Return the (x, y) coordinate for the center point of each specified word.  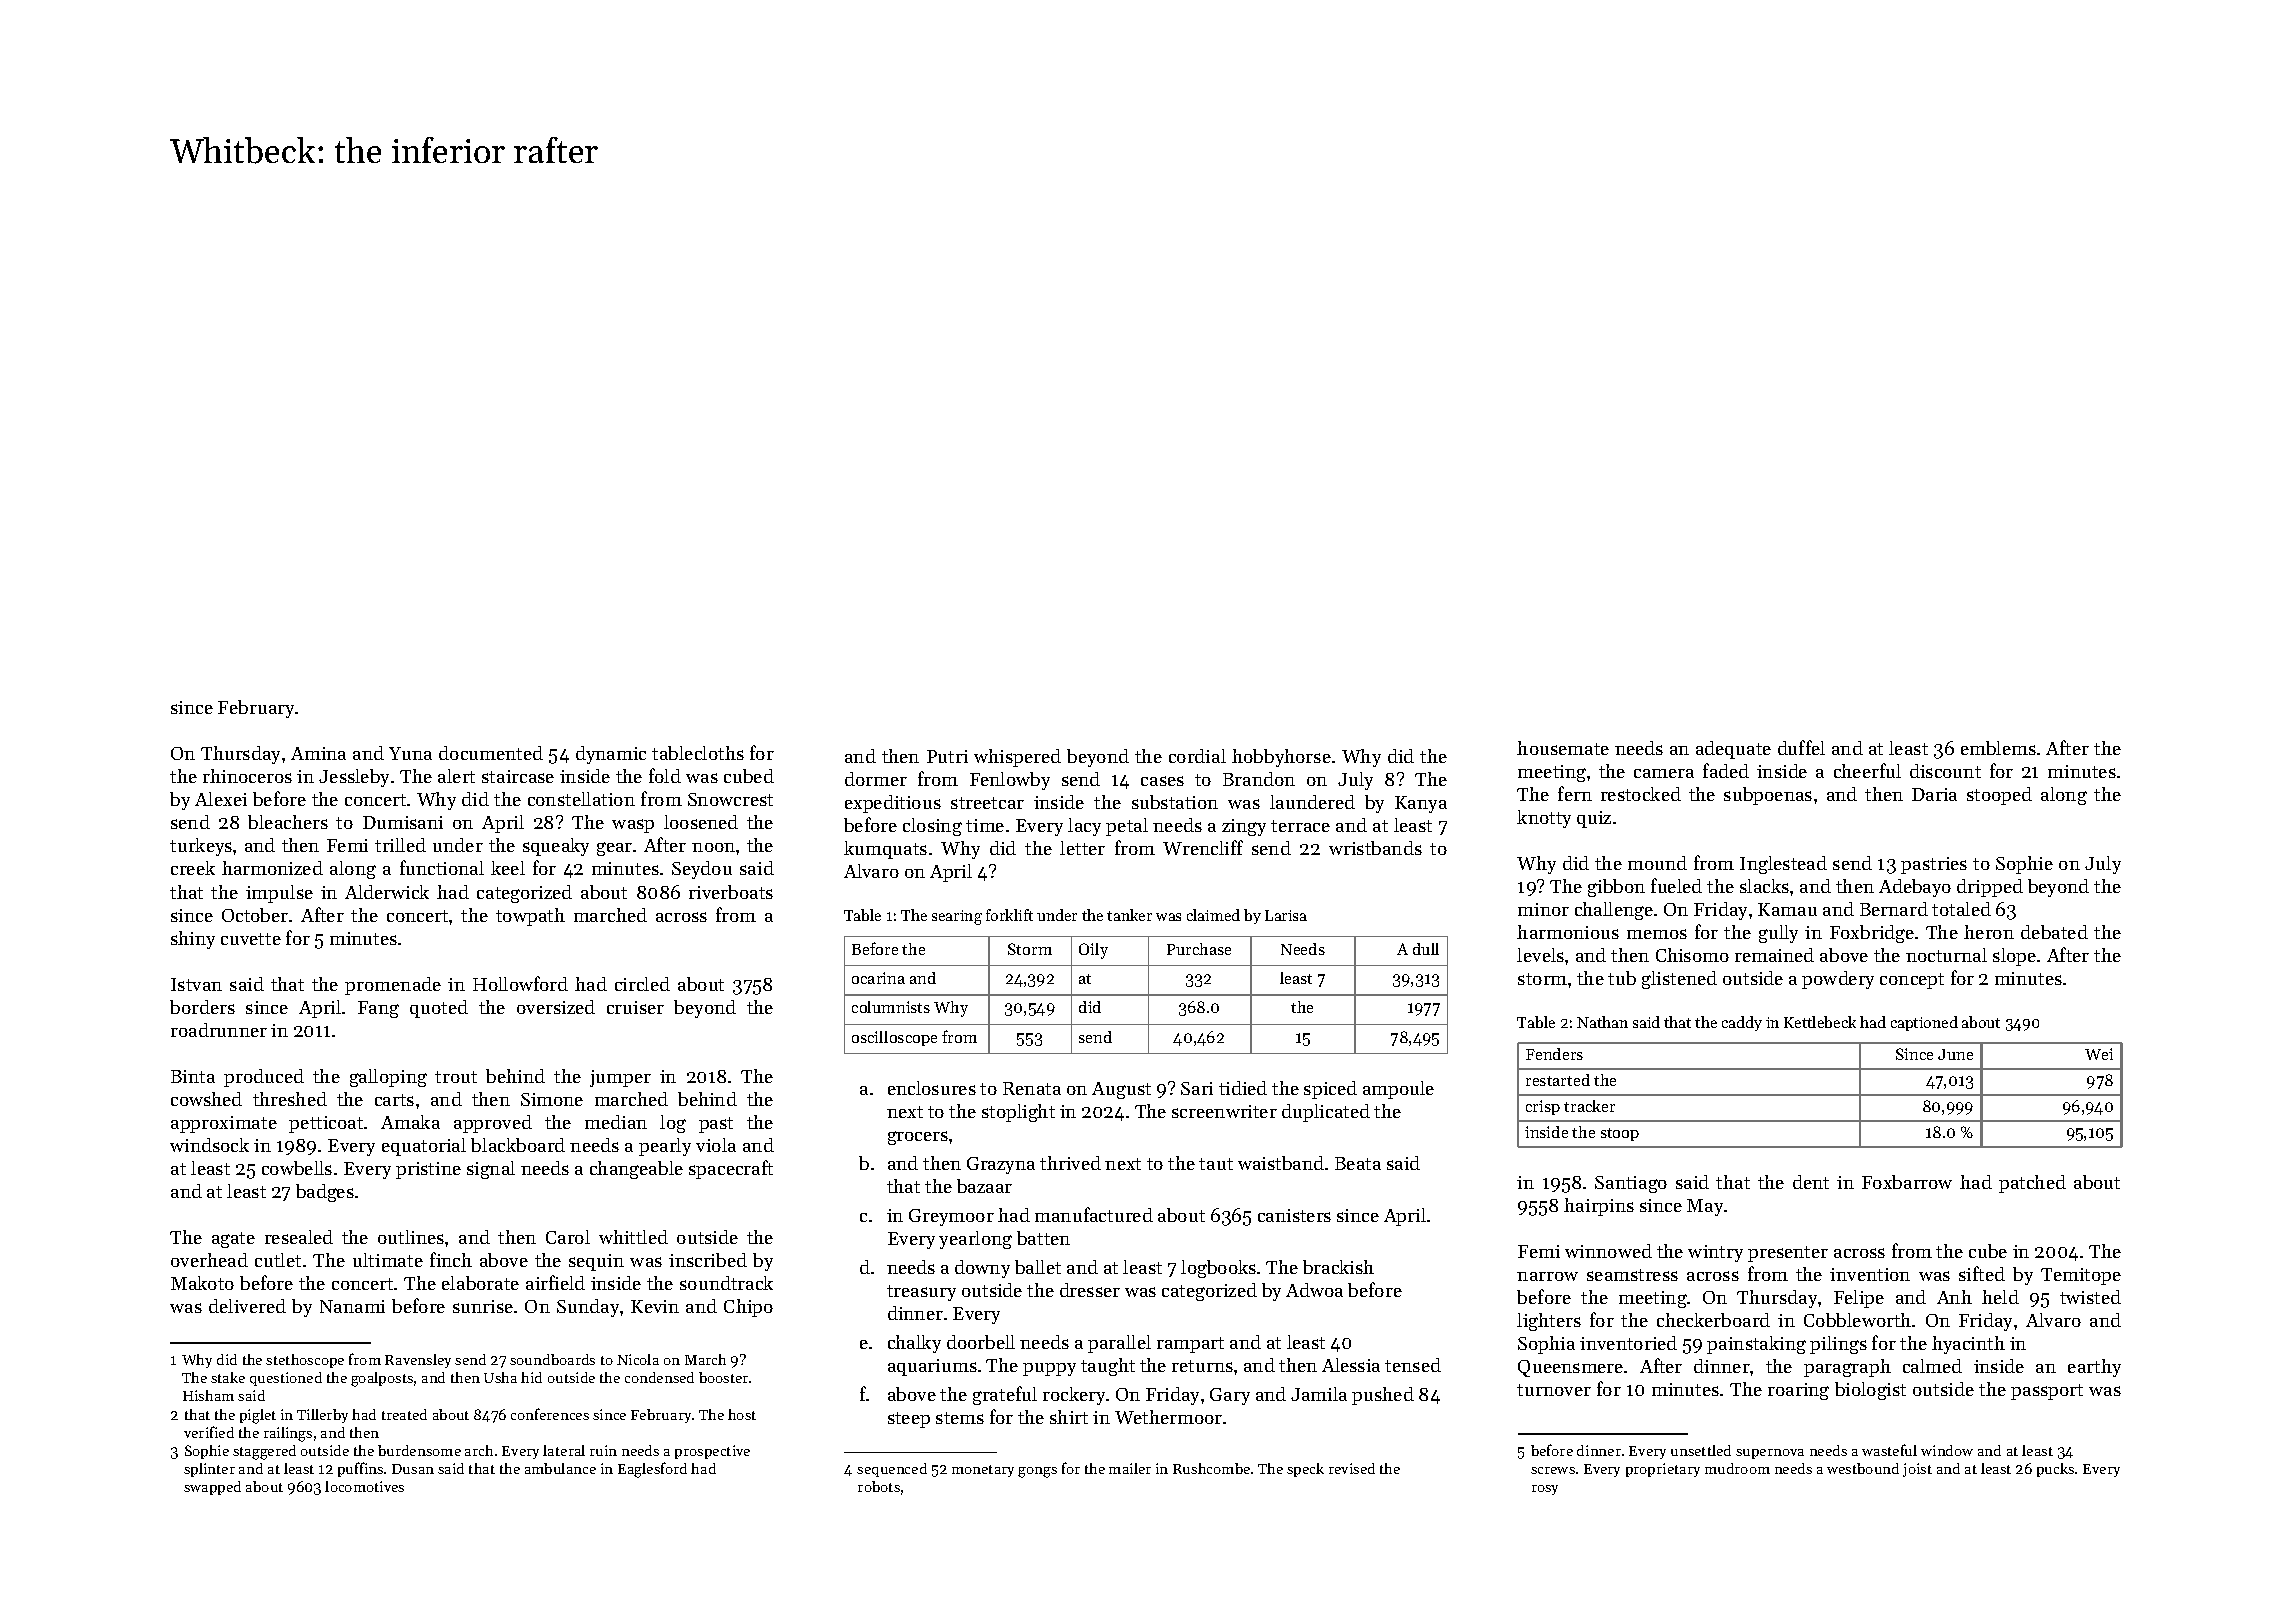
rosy (1545, 1490)
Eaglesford (652, 1470)
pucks (2055, 1470)
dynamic (611, 755)
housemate (1563, 748)
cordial (1197, 756)
